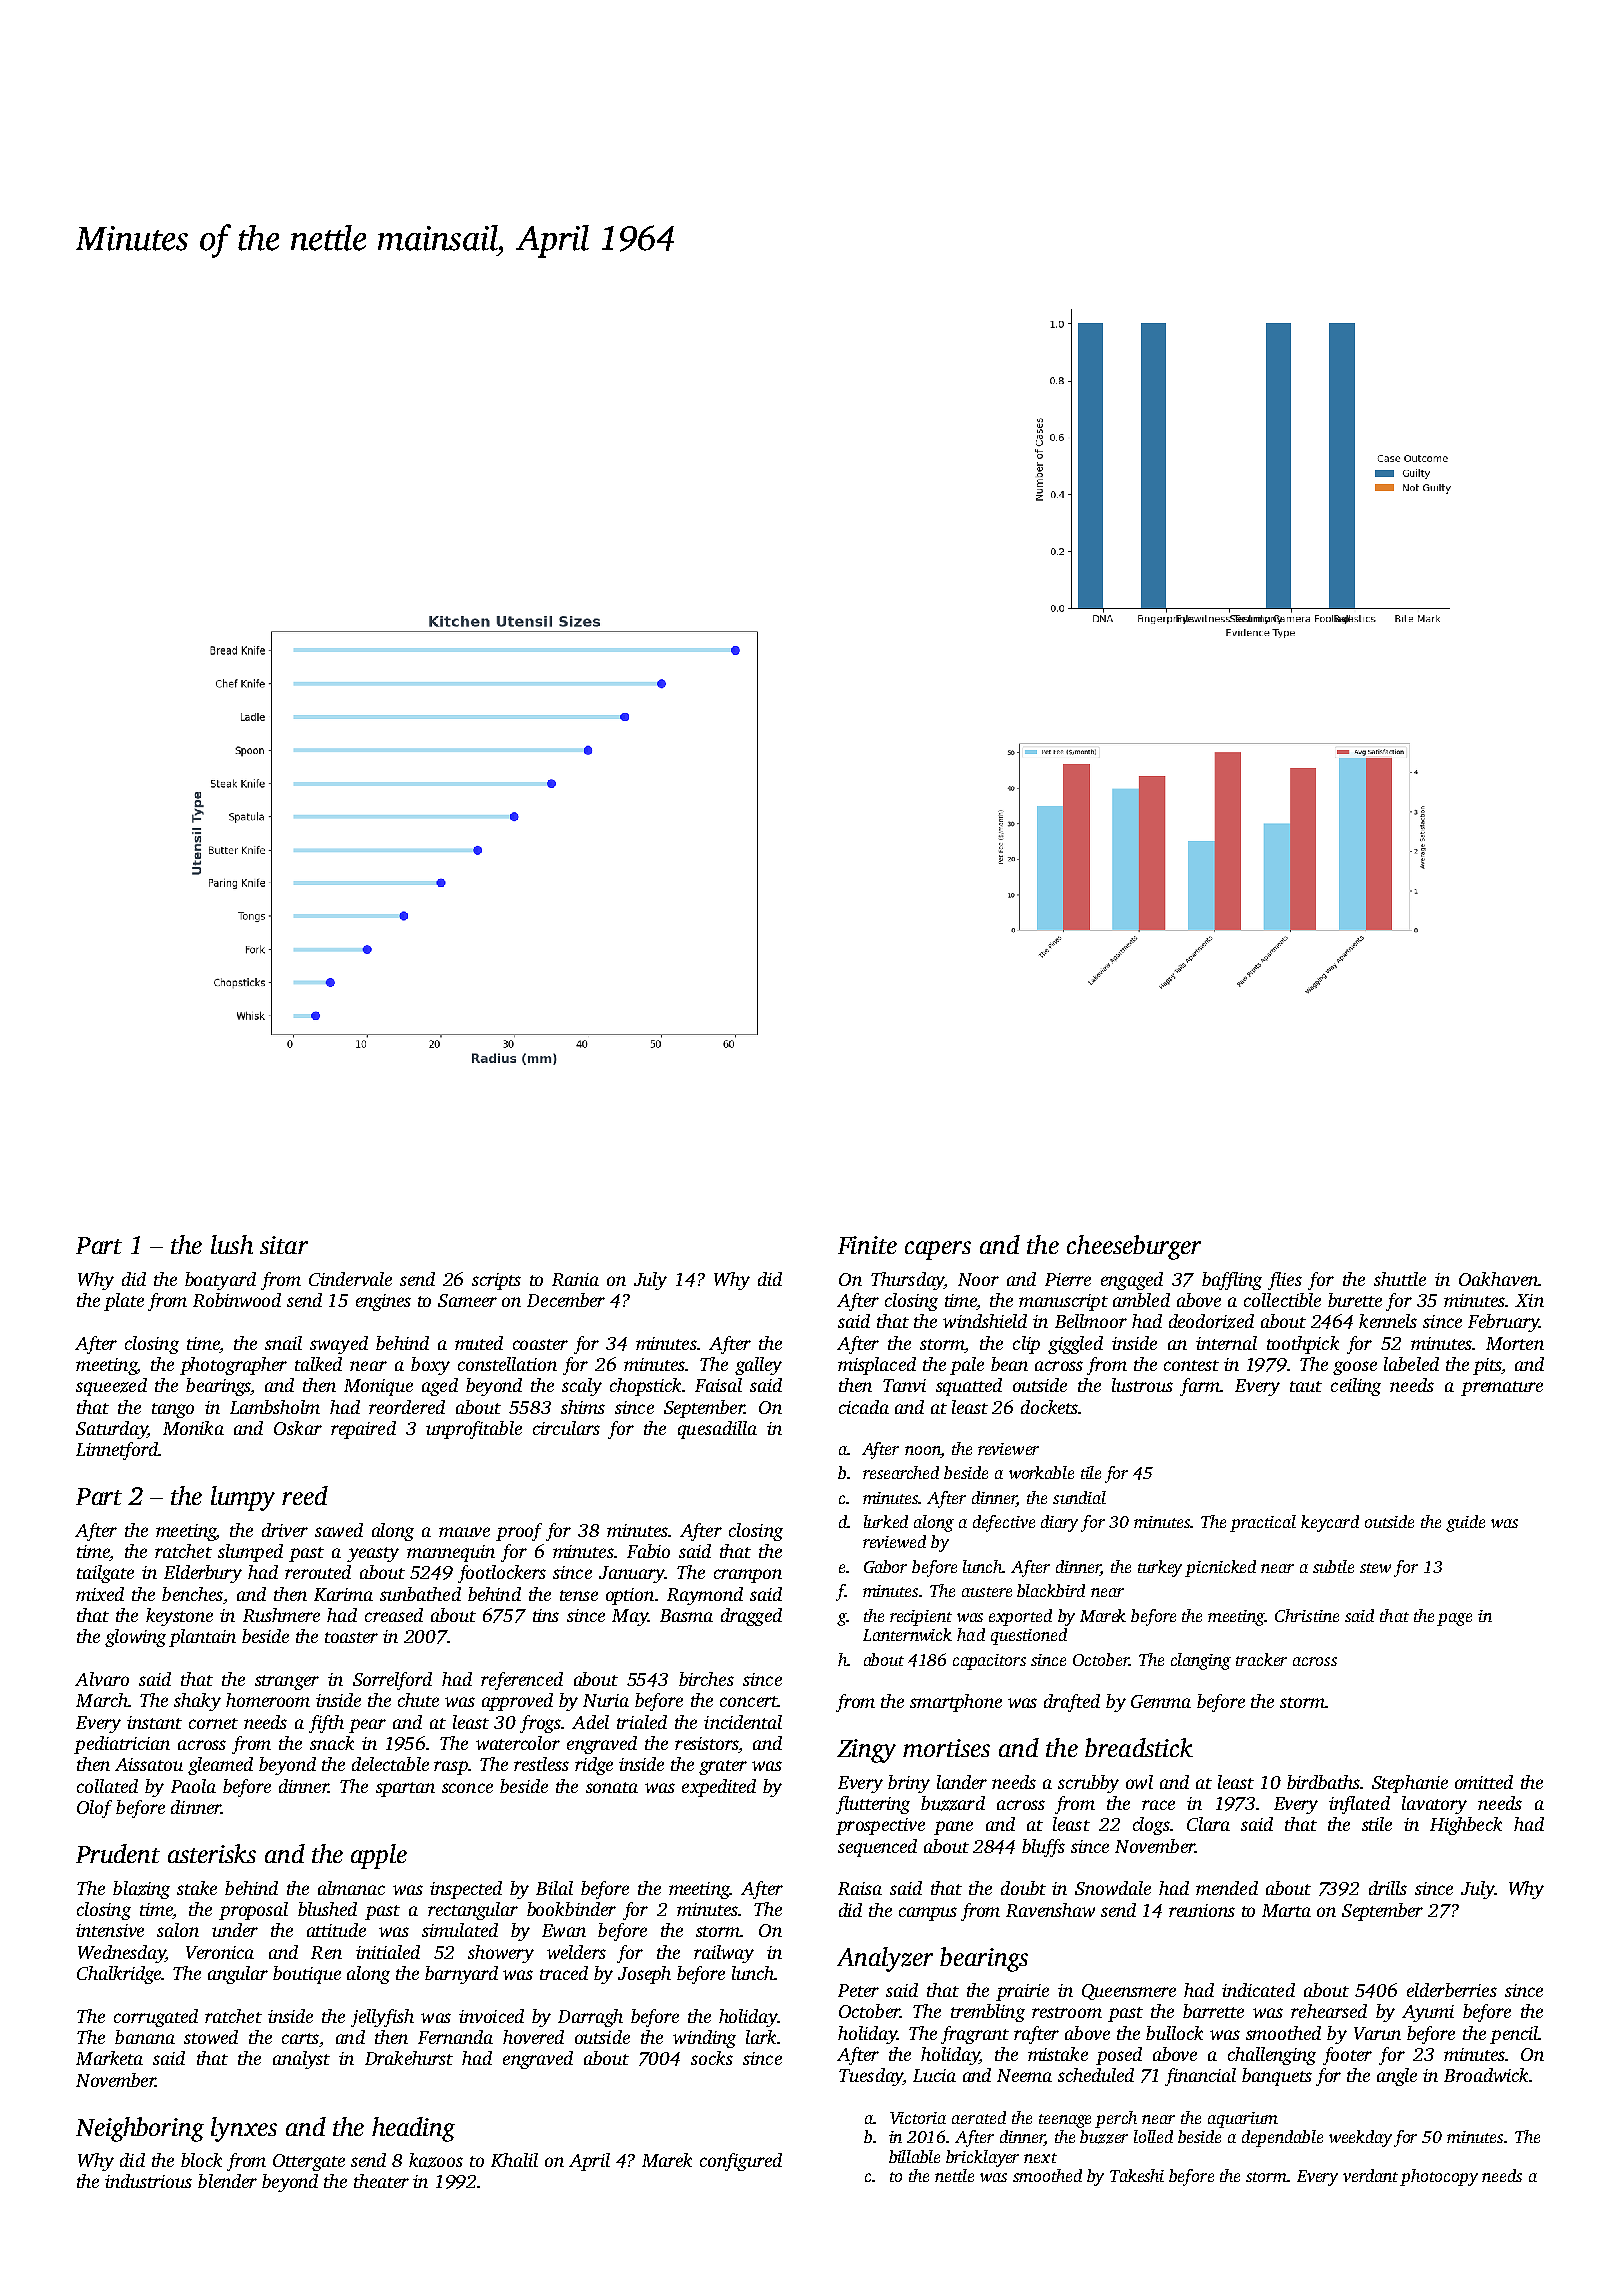 The image size is (1620, 2292). Describe the element at coordinates (284, 1245) in the document. I see `sitar` at that location.
